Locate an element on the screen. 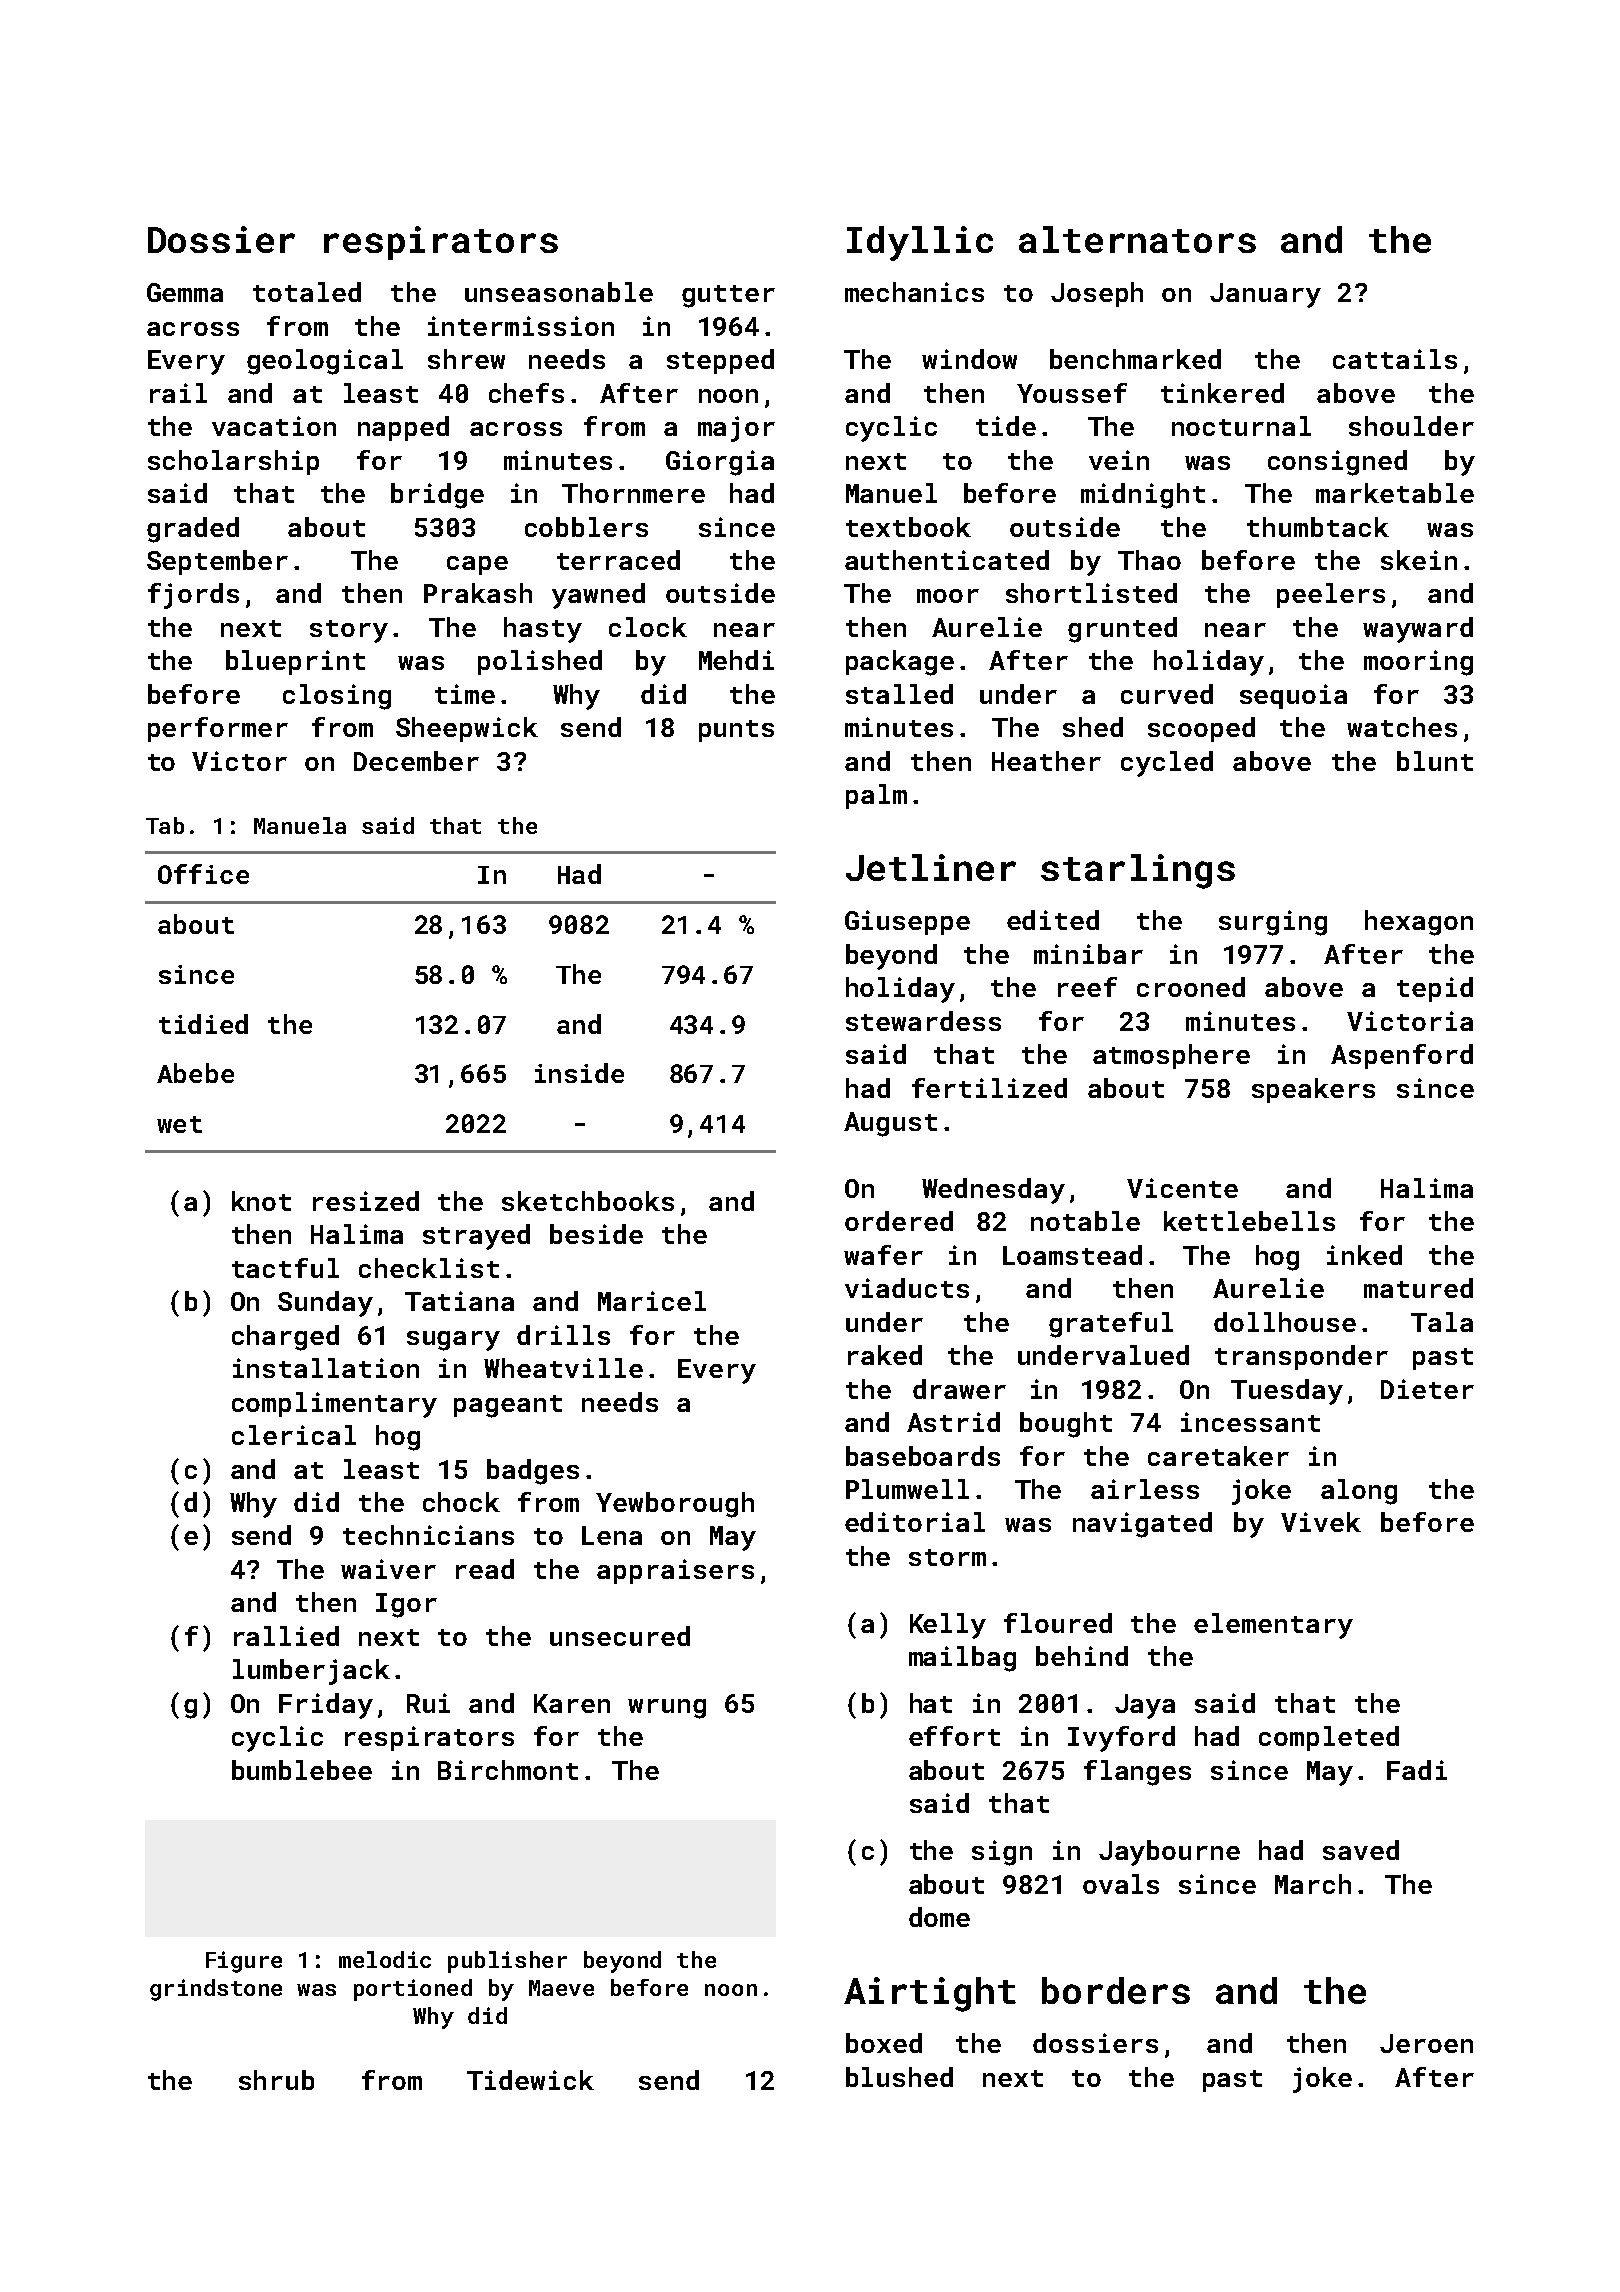  Abebe is located at coordinates (195, 1073).
